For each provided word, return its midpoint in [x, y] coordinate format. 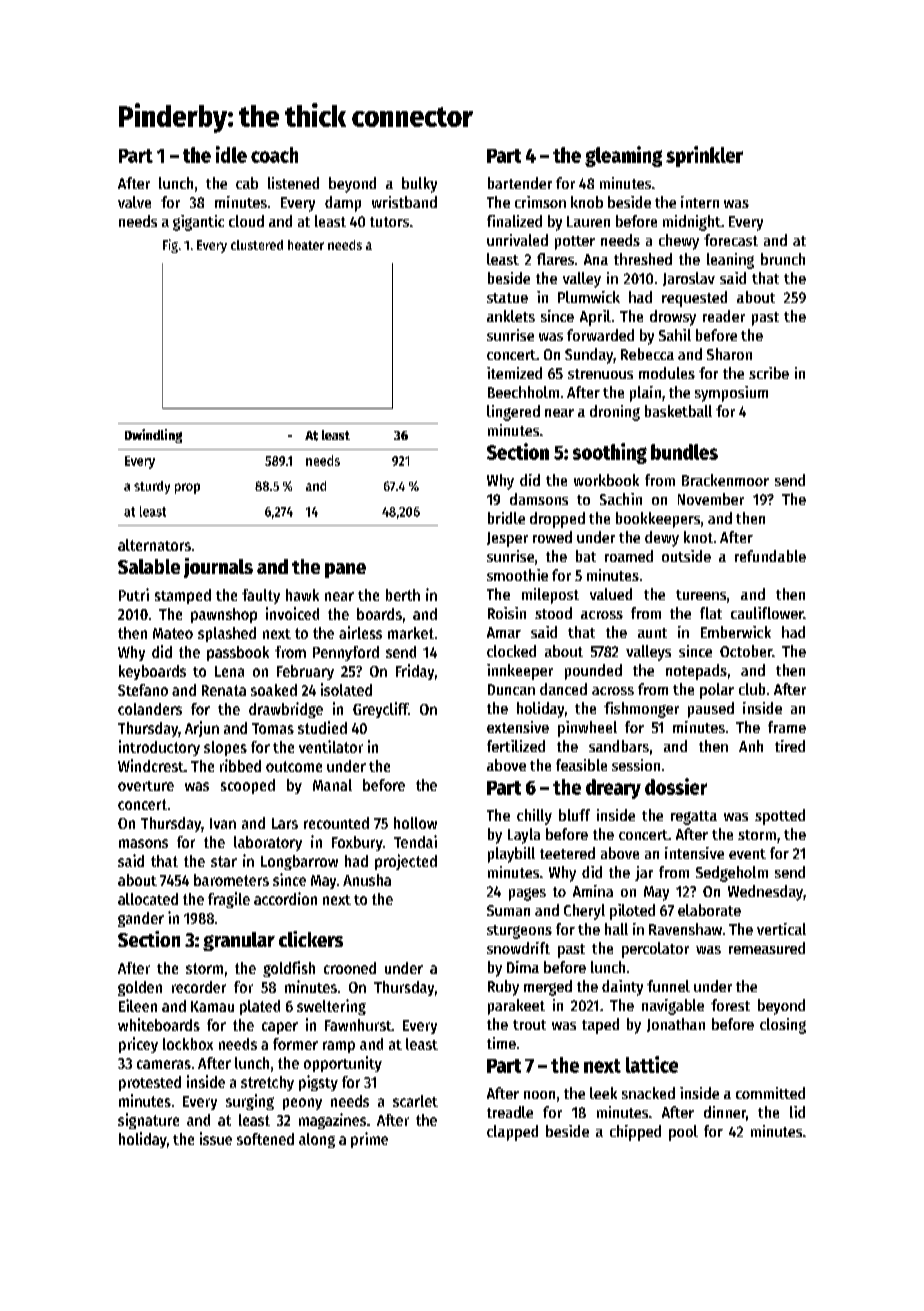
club [752, 689]
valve [134, 202]
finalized [514, 221]
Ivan [223, 823]
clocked [511, 651]
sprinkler [704, 156]
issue [216, 1138]
